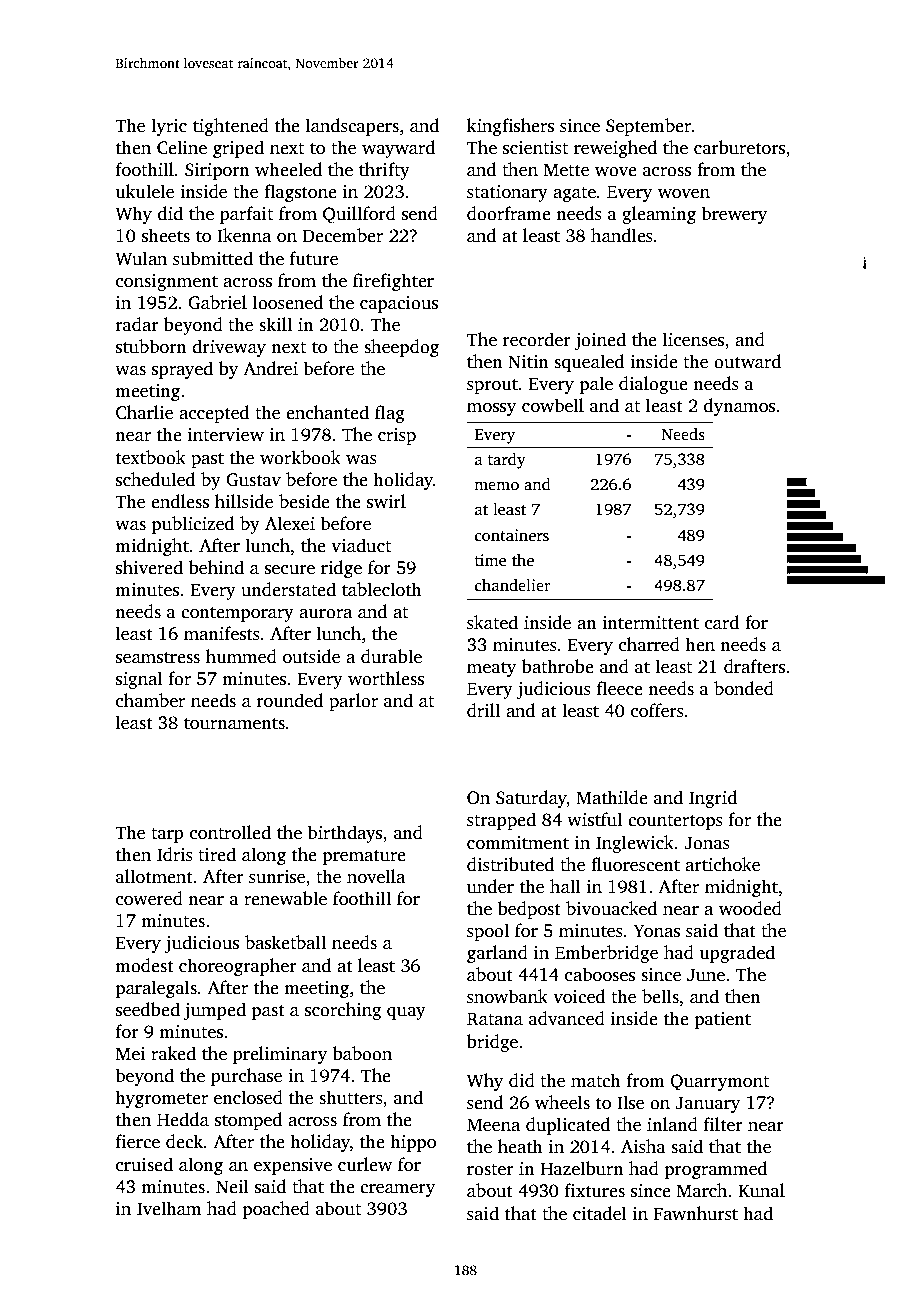 The height and width of the document is (1316, 908). Describe the element at coordinates (713, 799) in the document. I see `Ingrid` at that location.
